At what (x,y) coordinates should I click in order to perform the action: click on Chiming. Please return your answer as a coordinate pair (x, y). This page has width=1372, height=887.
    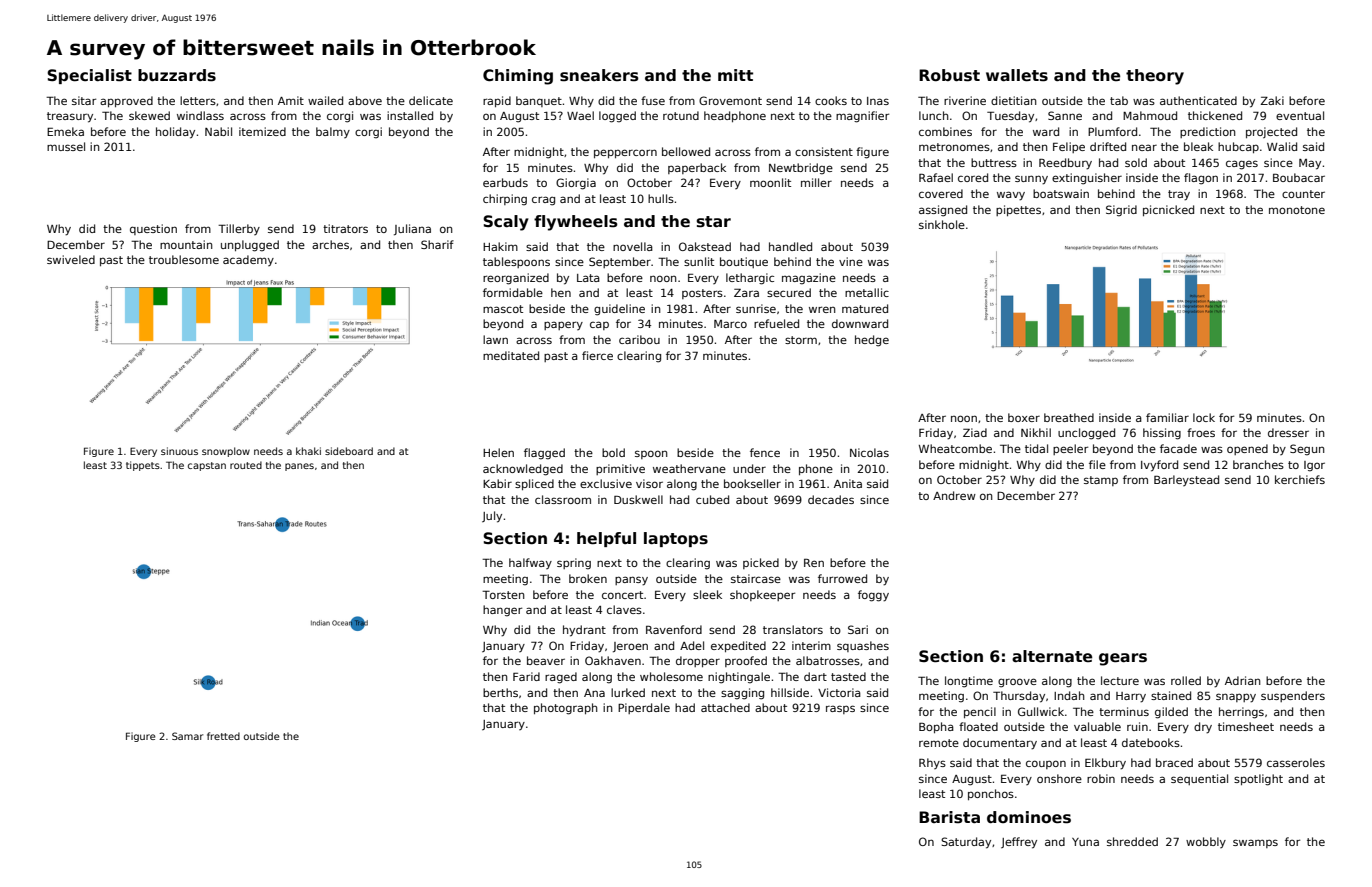
    Looking at the image, I should click on (518, 77).
